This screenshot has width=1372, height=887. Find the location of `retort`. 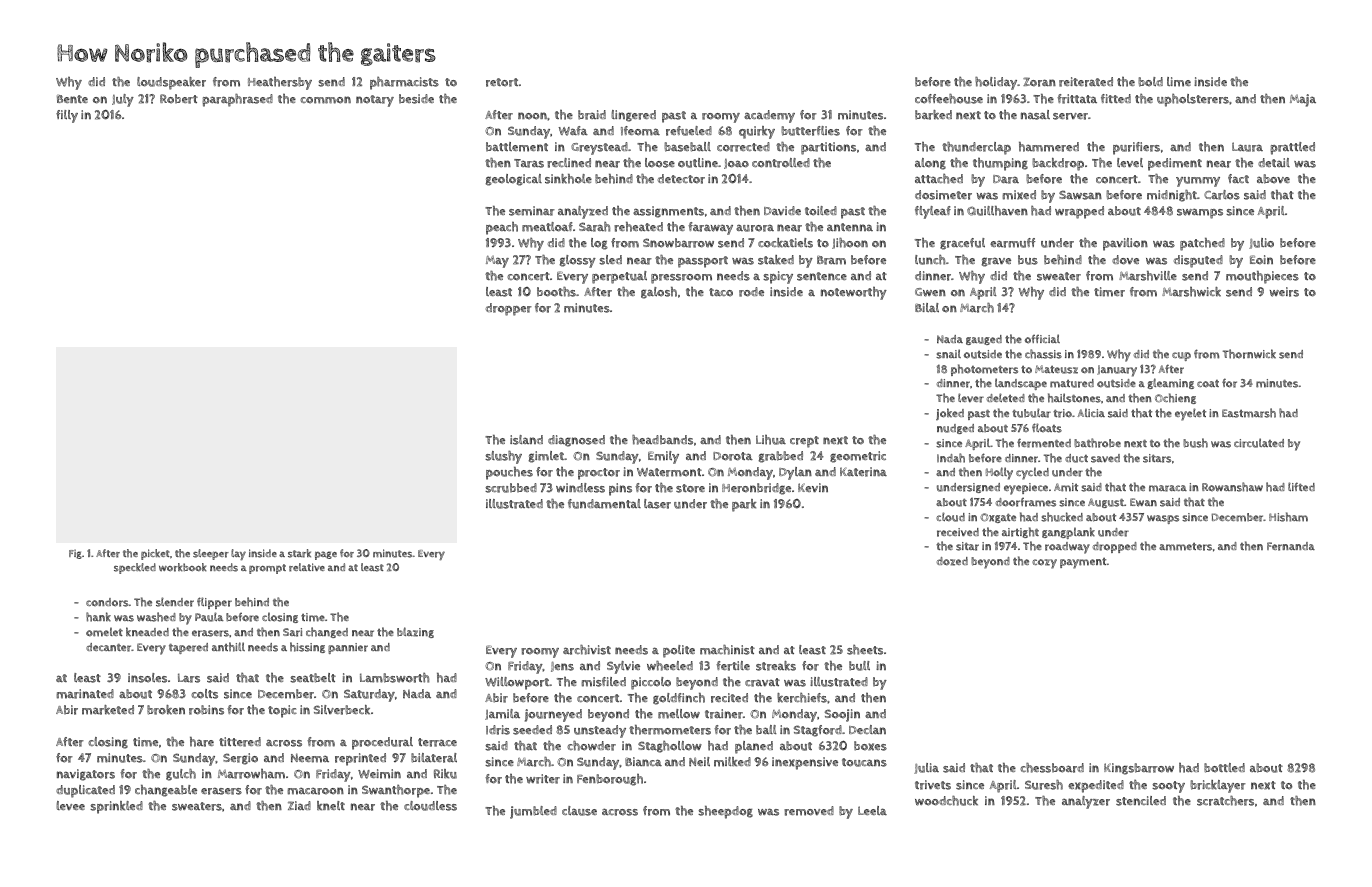

retort is located at coordinates (502, 82).
